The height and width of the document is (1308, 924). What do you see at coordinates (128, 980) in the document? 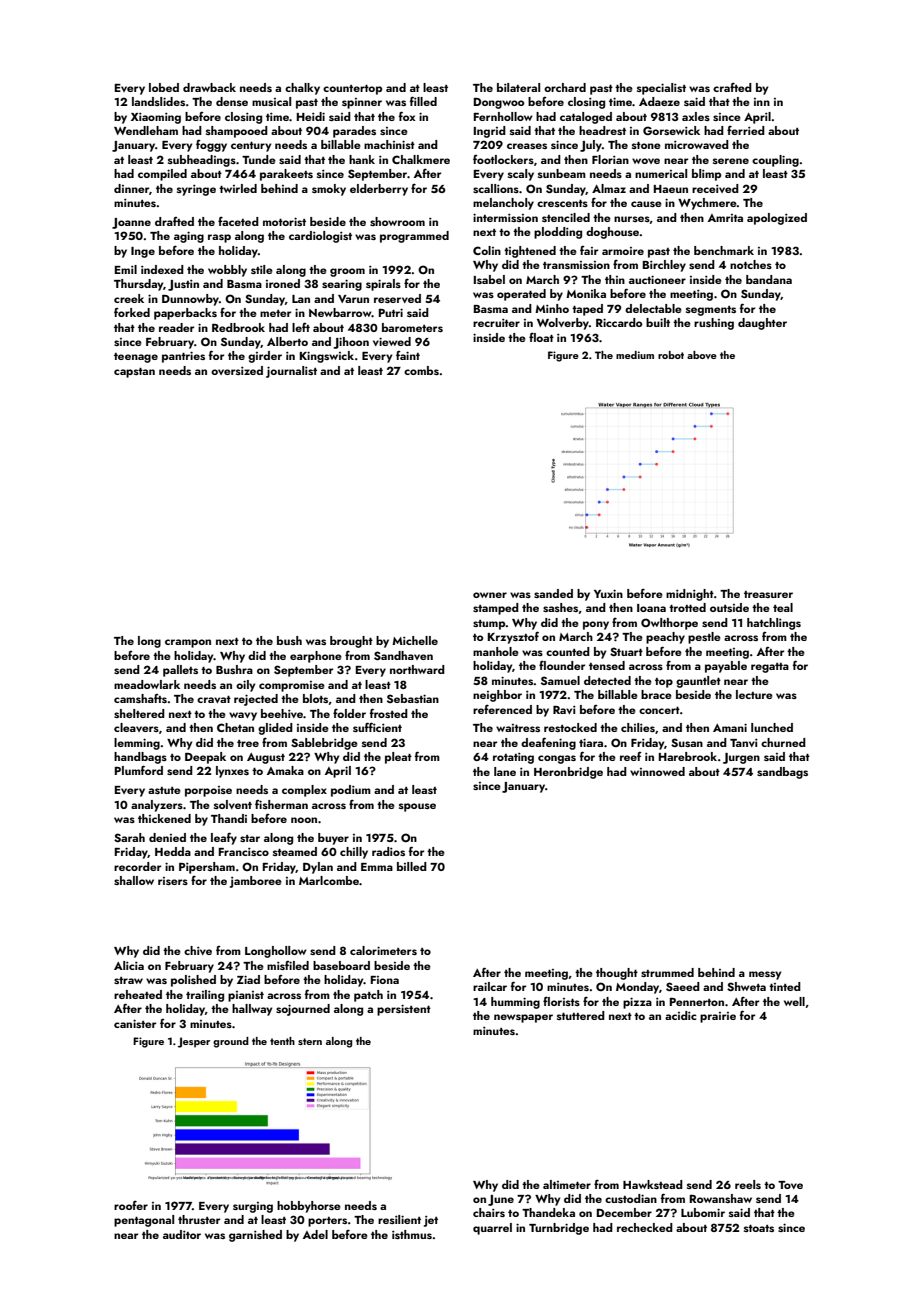
I see `straw` at bounding box center [128, 980].
